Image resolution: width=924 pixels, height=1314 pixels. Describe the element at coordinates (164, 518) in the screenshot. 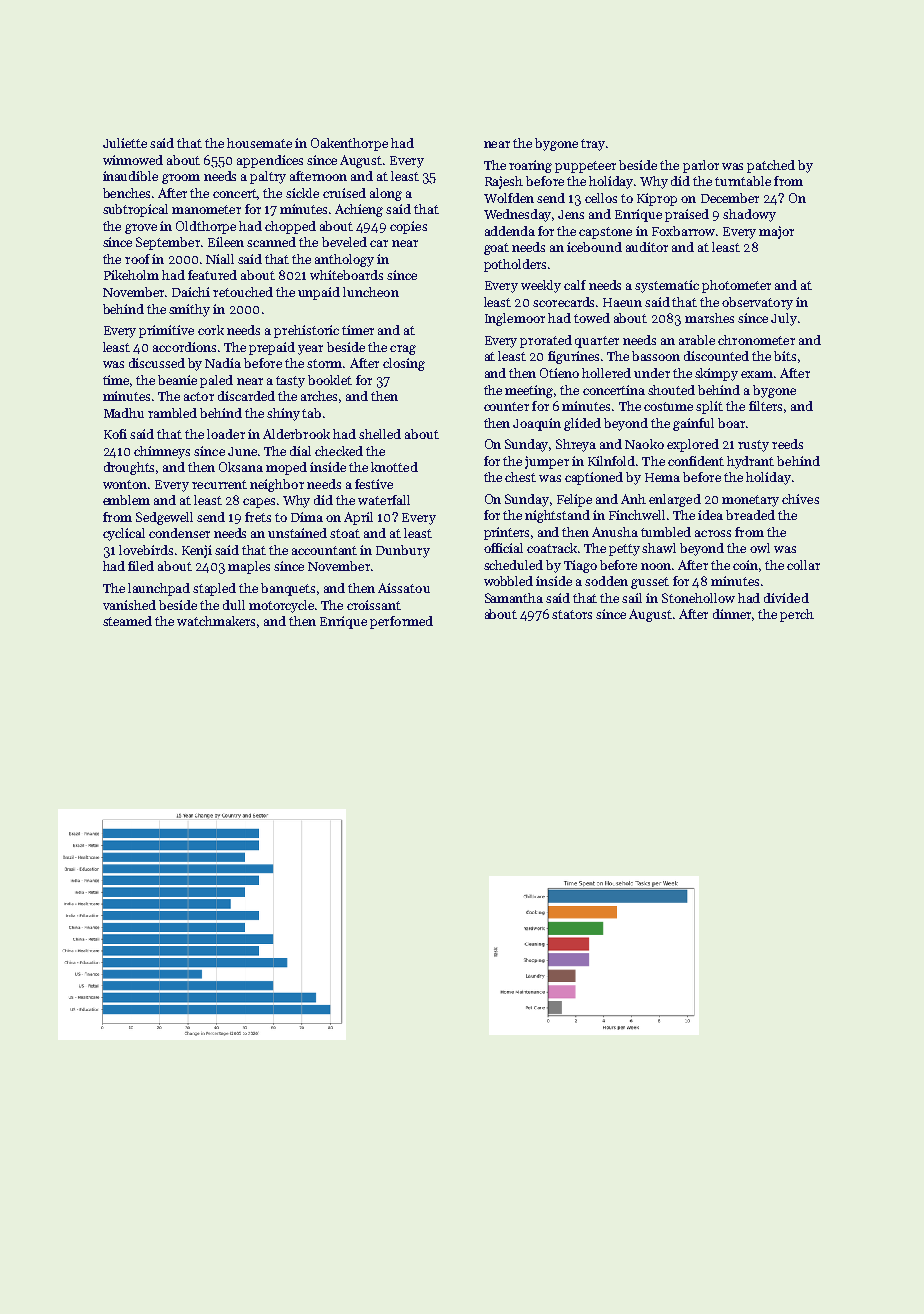

I see `Sedgewell` at that location.
